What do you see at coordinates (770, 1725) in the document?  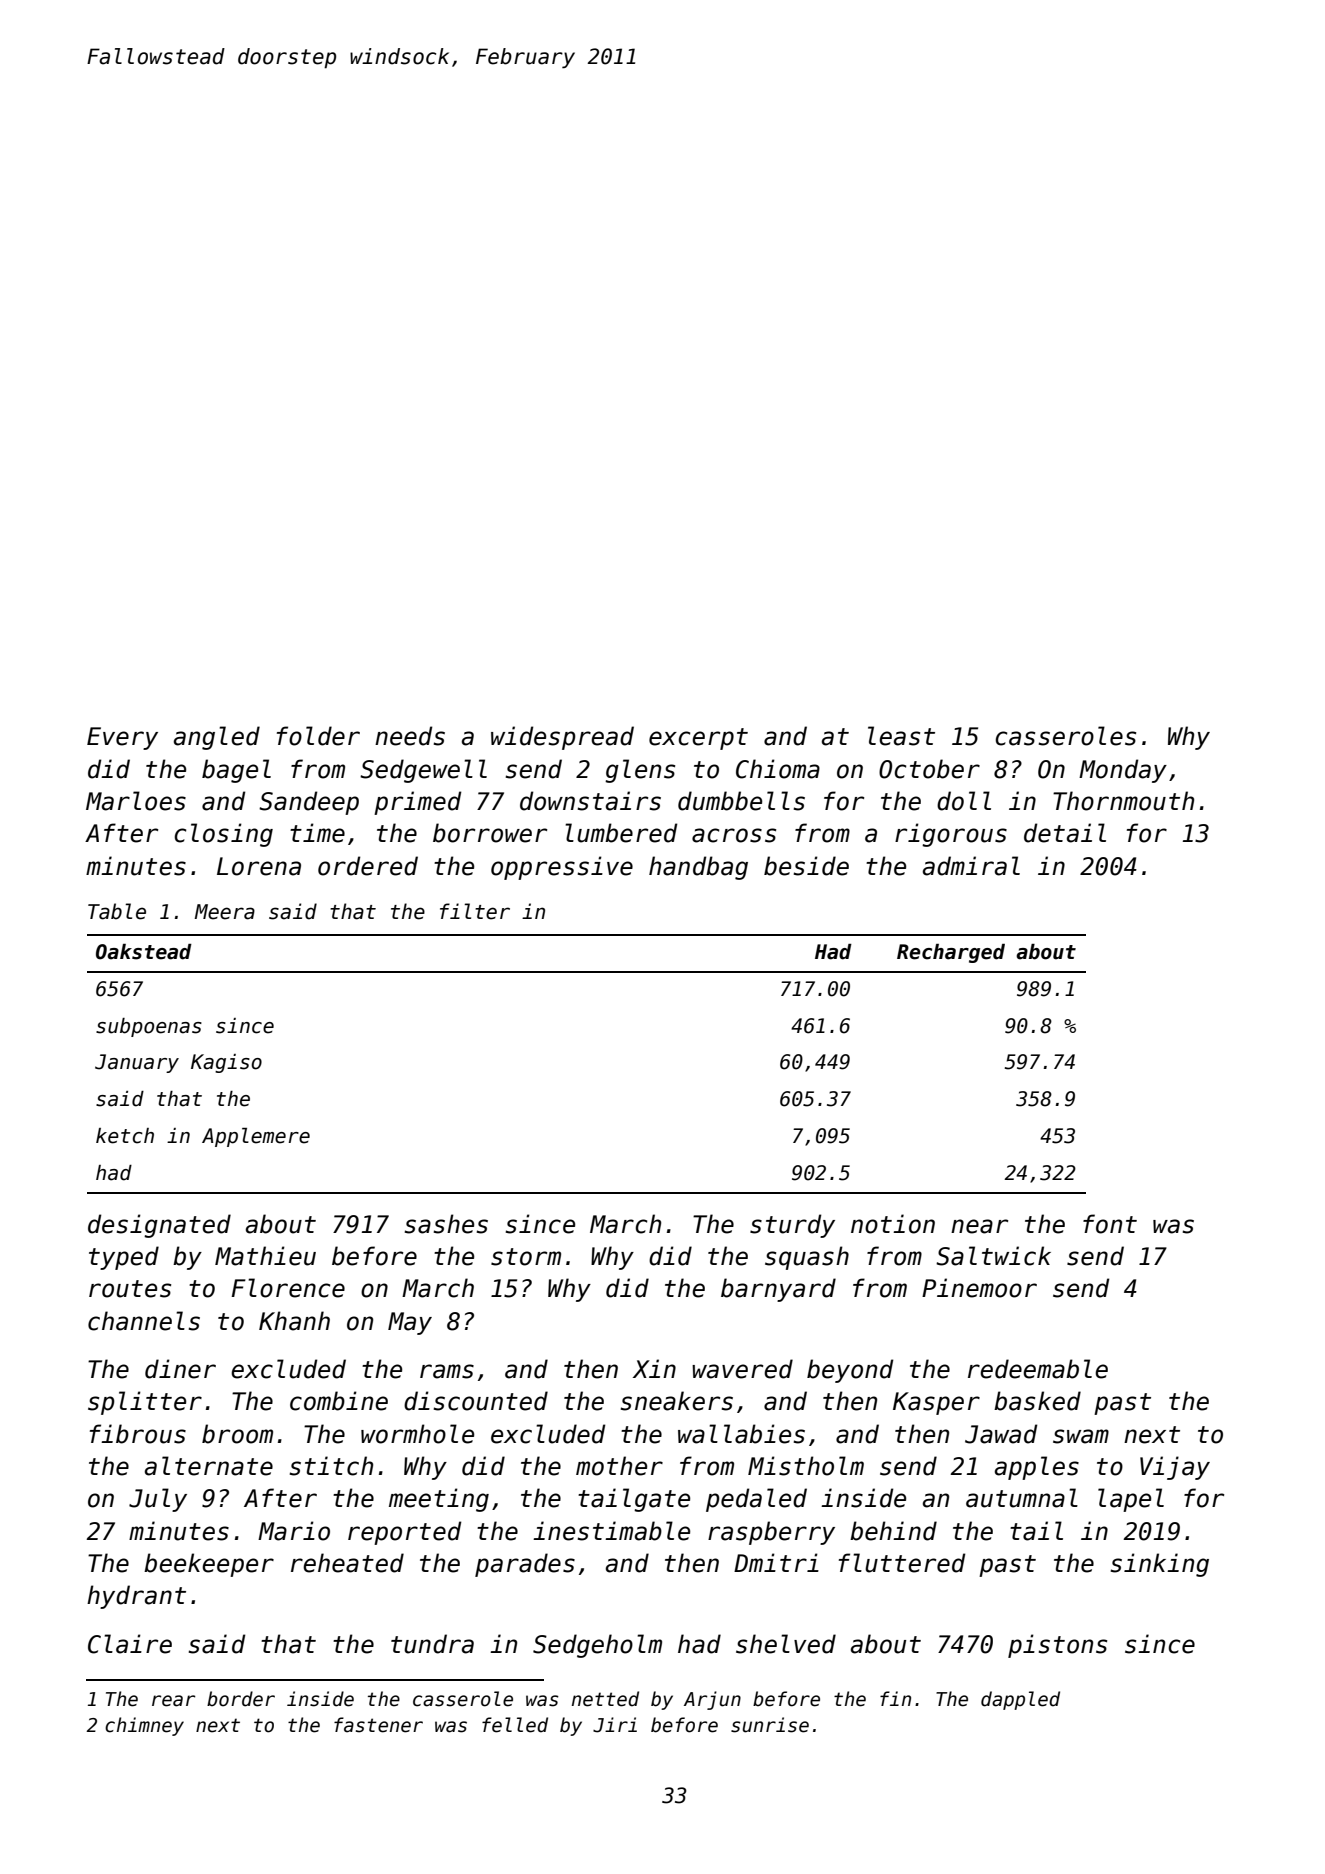 I see `sunrise` at bounding box center [770, 1725].
